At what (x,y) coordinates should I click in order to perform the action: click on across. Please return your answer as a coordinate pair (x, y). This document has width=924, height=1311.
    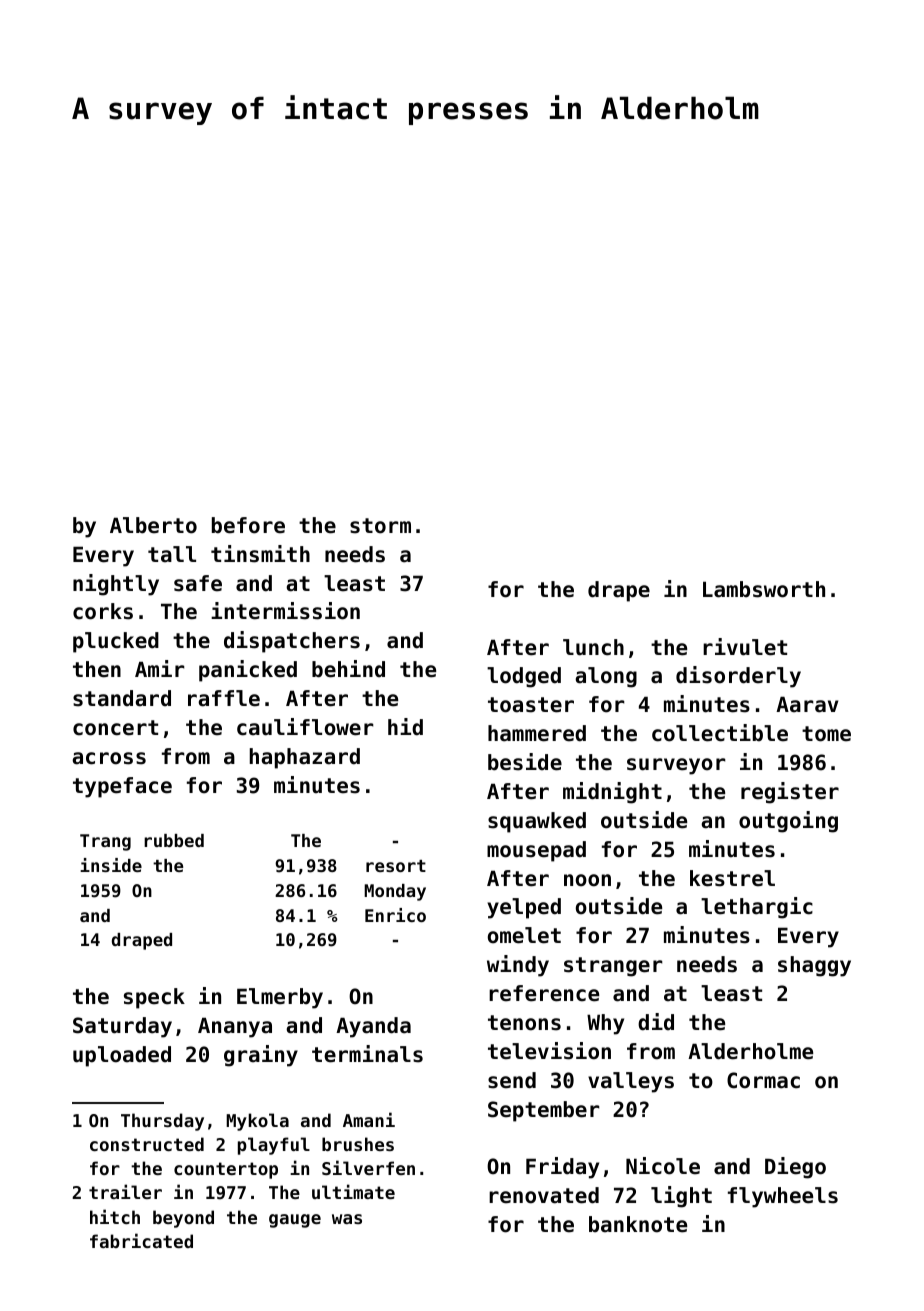
    Looking at the image, I should click on (109, 758).
